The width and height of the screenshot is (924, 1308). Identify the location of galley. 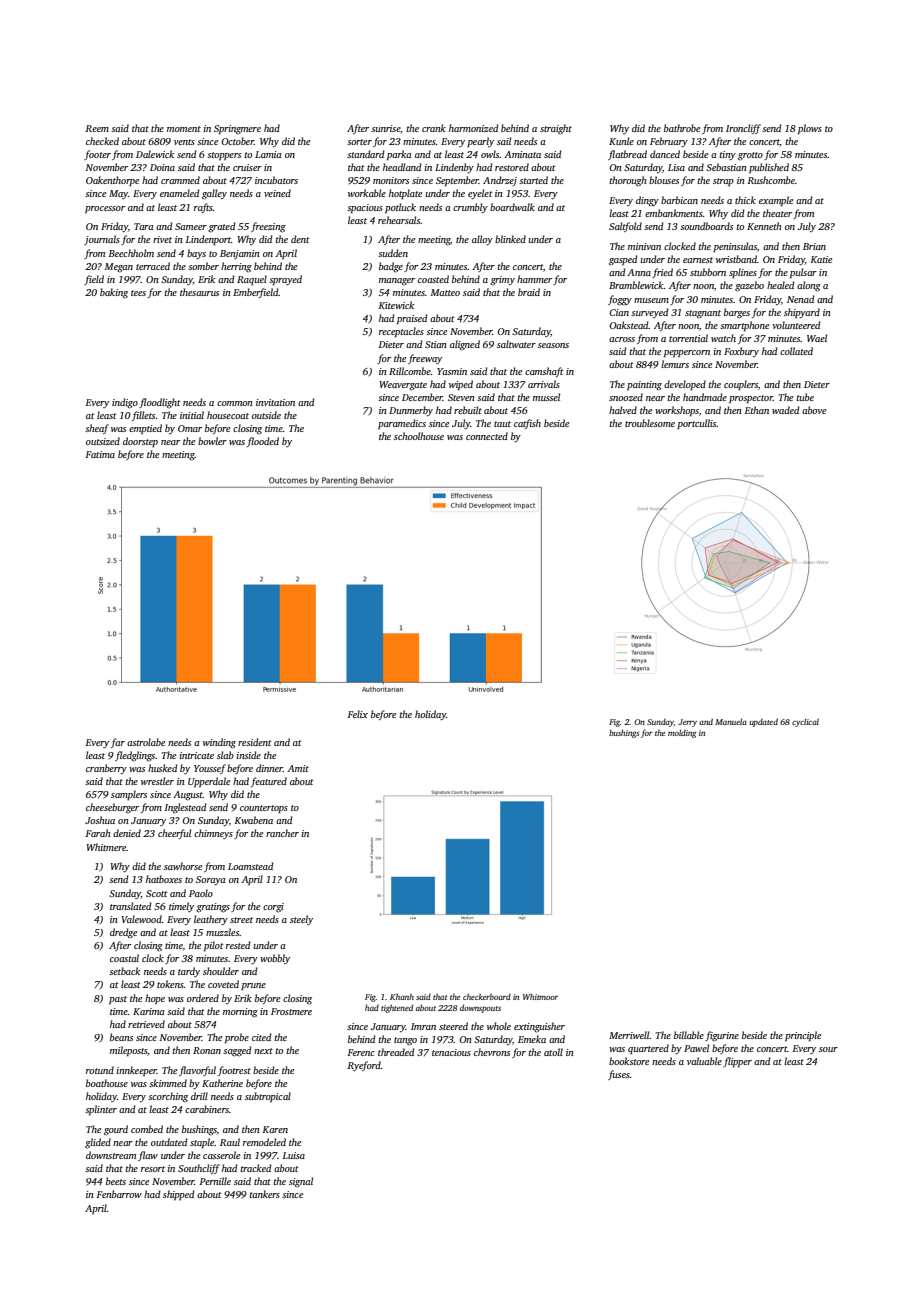
(214, 194).
